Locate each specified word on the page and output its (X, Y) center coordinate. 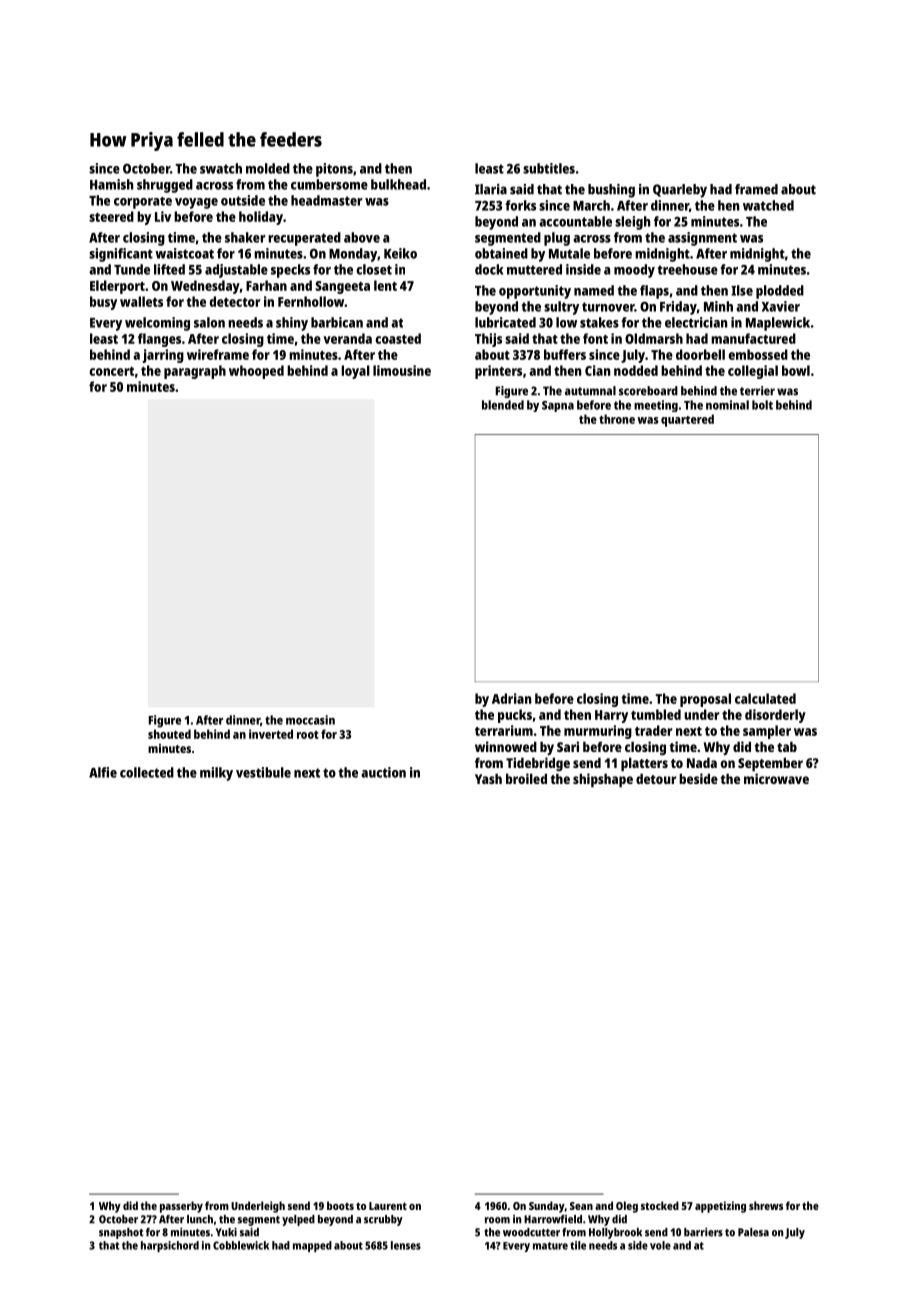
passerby (181, 1207)
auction (383, 772)
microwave (776, 778)
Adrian (511, 698)
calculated (765, 698)
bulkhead (398, 184)
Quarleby (680, 191)
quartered (687, 420)
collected (147, 772)
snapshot (121, 1233)
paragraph (195, 372)
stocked (660, 1205)
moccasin (310, 720)
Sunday (547, 1207)
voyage (196, 203)
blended (503, 405)
